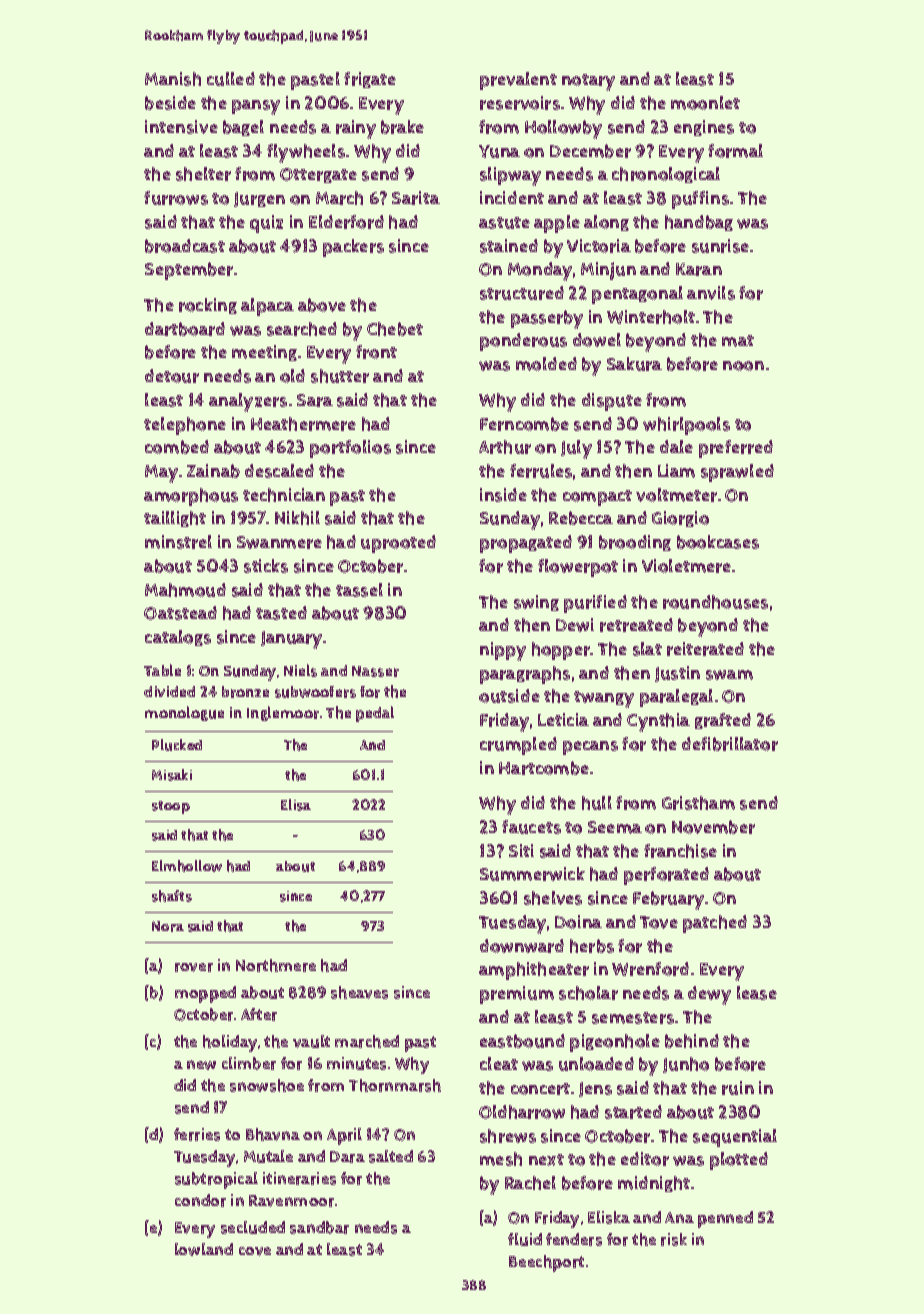  Describe the element at coordinates (713, 827) in the screenshot. I see `November` at that location.
